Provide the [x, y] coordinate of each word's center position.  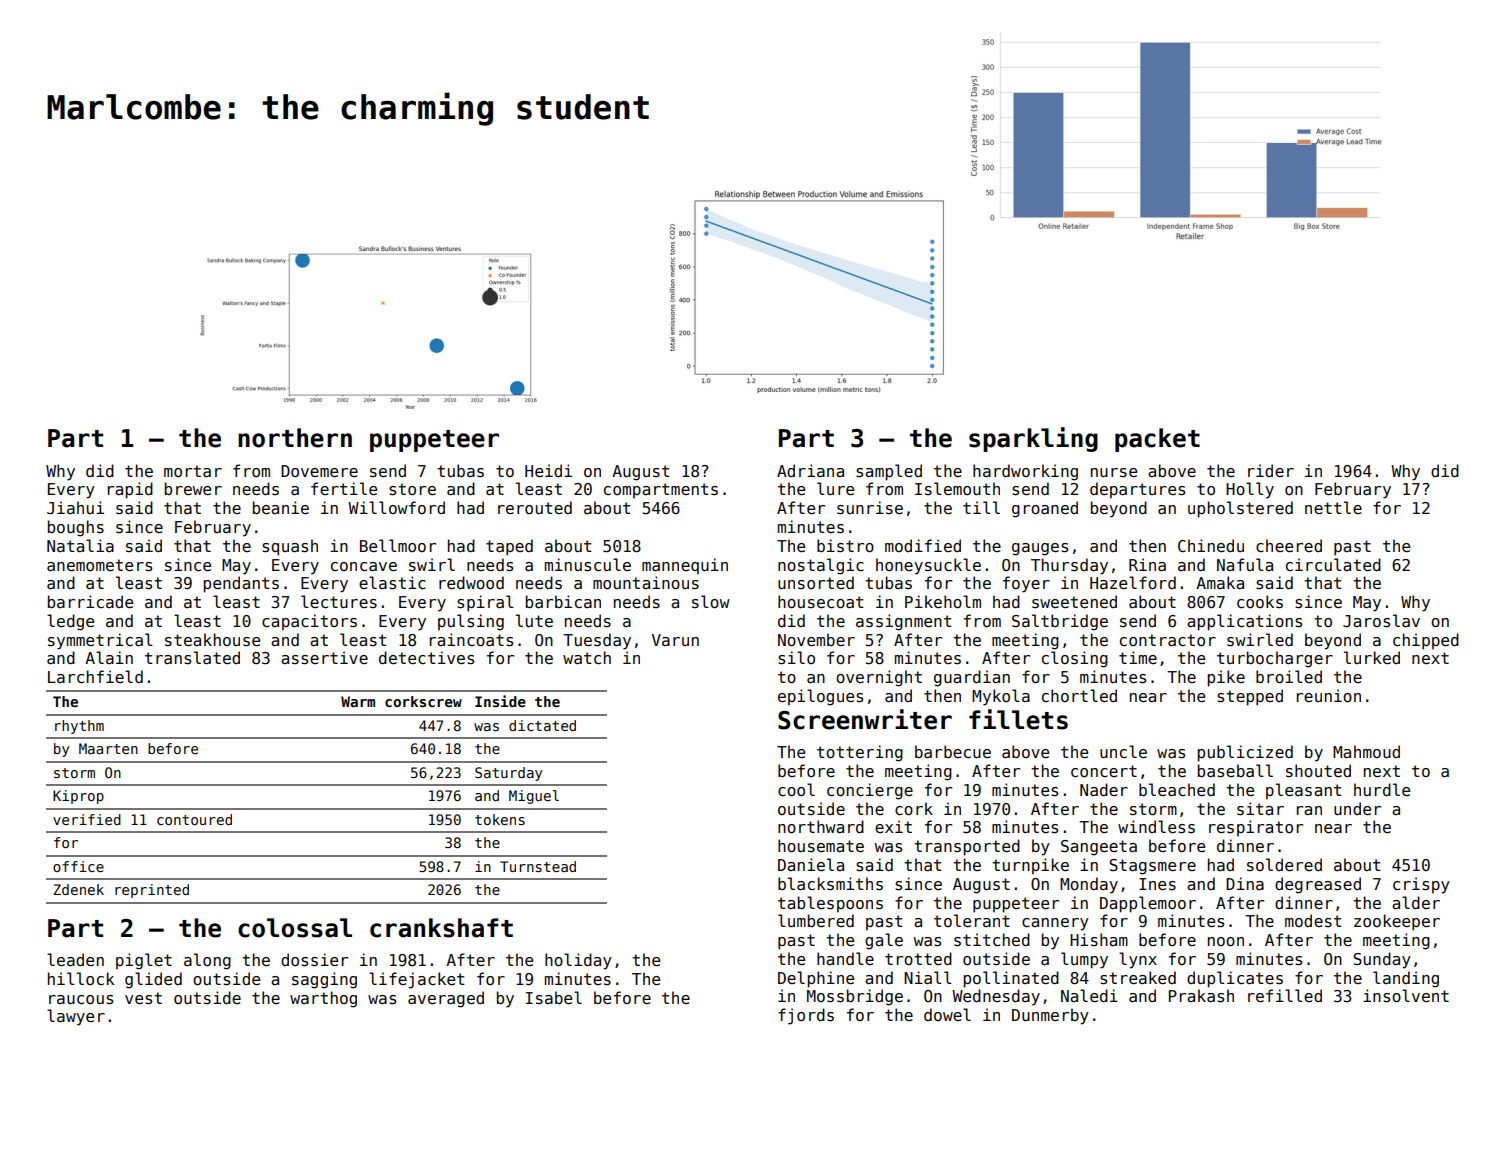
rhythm [79, 727]
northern [295, 438]
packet [1157, 440]
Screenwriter [865, 719]
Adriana [810, 470]
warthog [323, 999]
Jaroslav [1381, 621]
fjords [806, 1016]
